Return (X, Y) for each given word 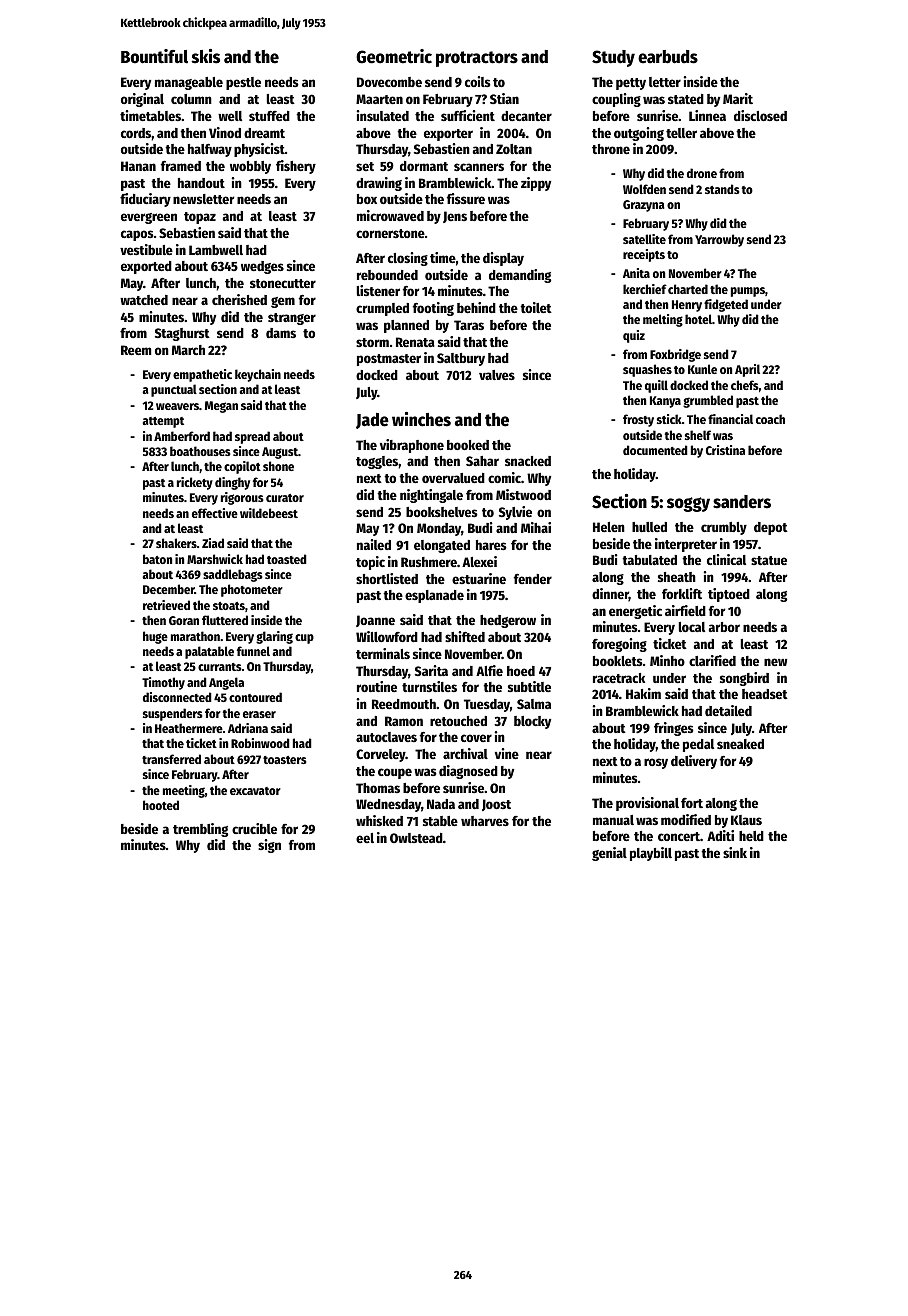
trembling (200, 830)
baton (157, 559)
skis (206, 56)
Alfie (489, 670)
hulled (649, 527)
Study (613, 58)
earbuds (668, 57)
